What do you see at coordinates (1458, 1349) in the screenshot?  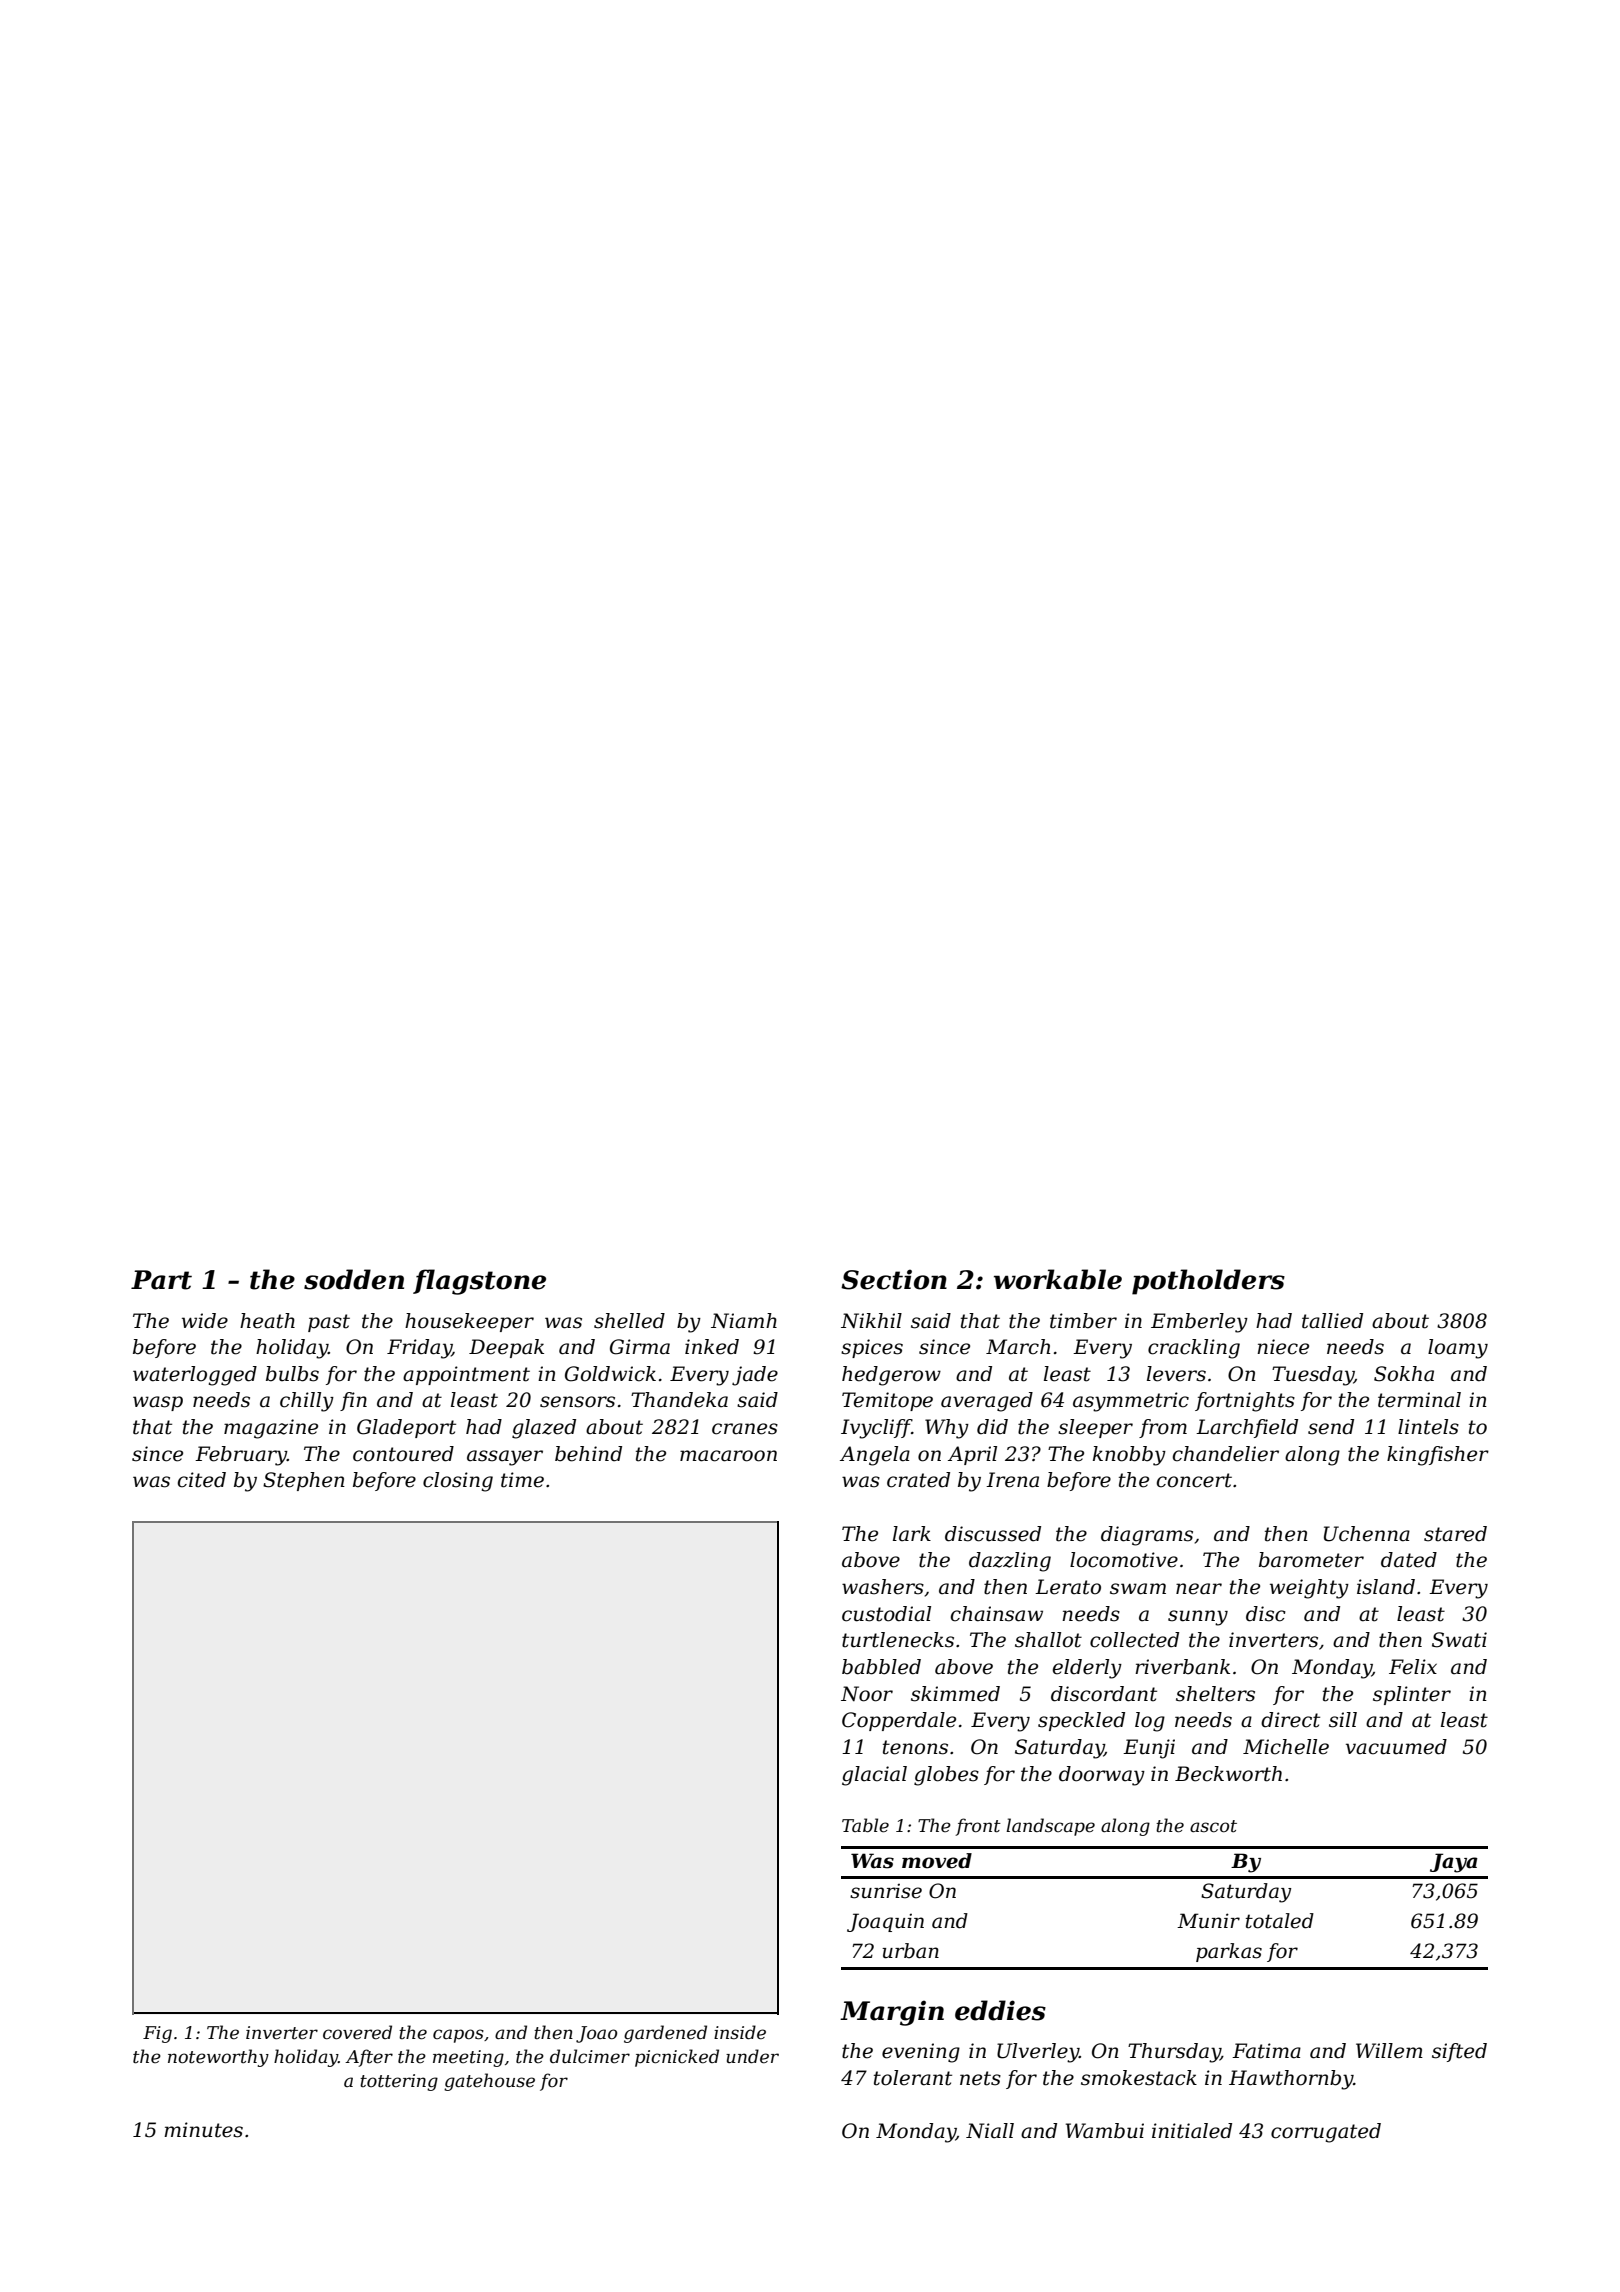 I see `loamy` at bounding box center [1458, 1349].
